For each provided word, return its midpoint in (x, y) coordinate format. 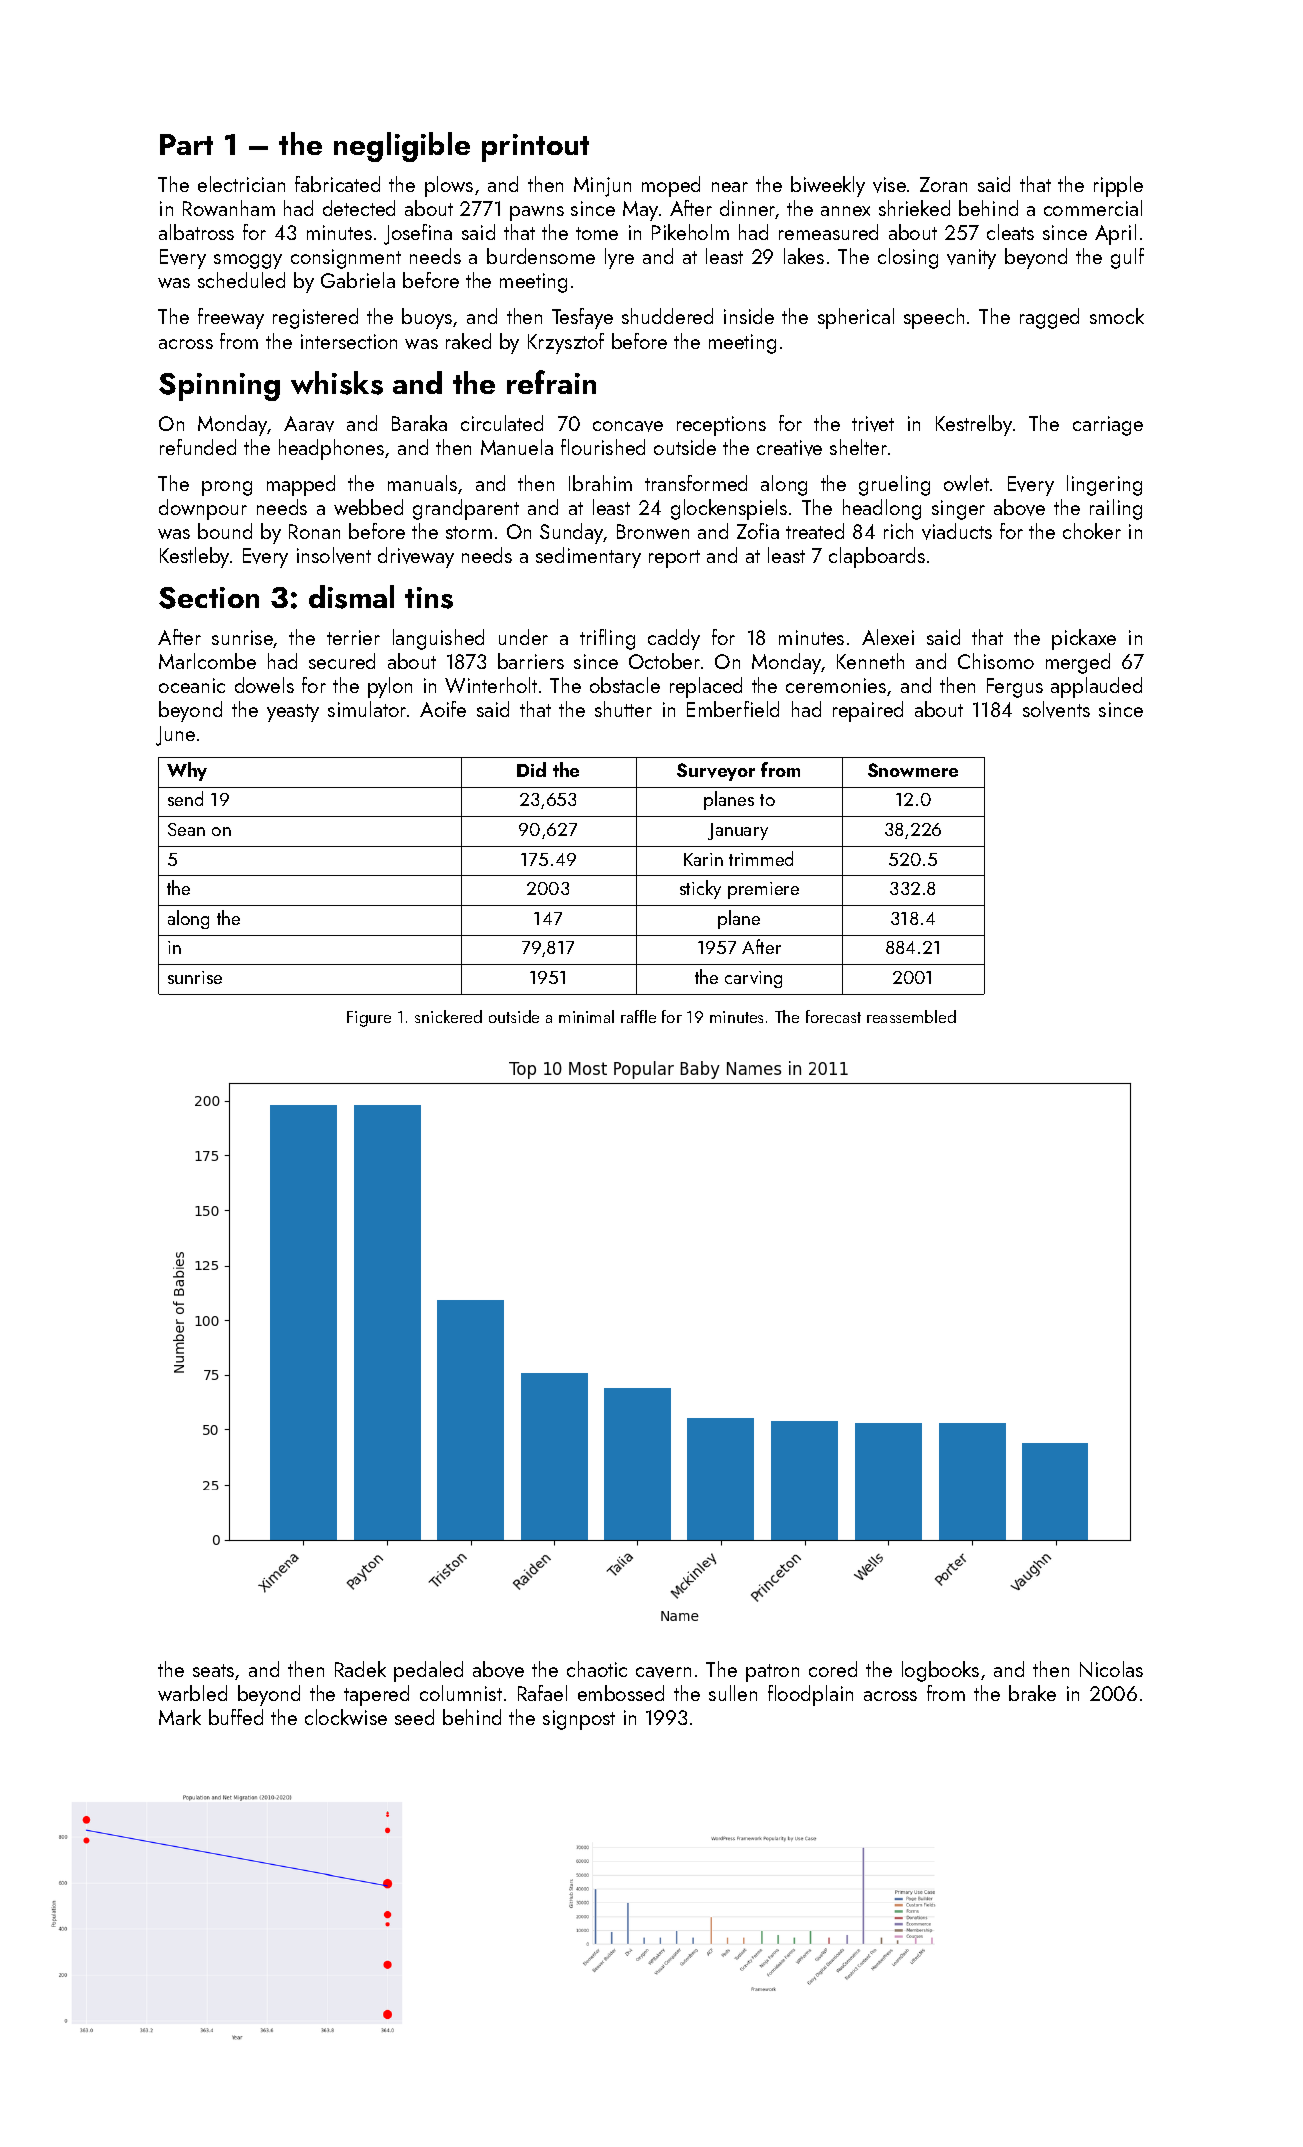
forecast (833, 1016)
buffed (236, 1717)
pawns (537, 213)
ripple (1118, 186)
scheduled (241, 280)
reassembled (911, 1016)
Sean (186, 829)
